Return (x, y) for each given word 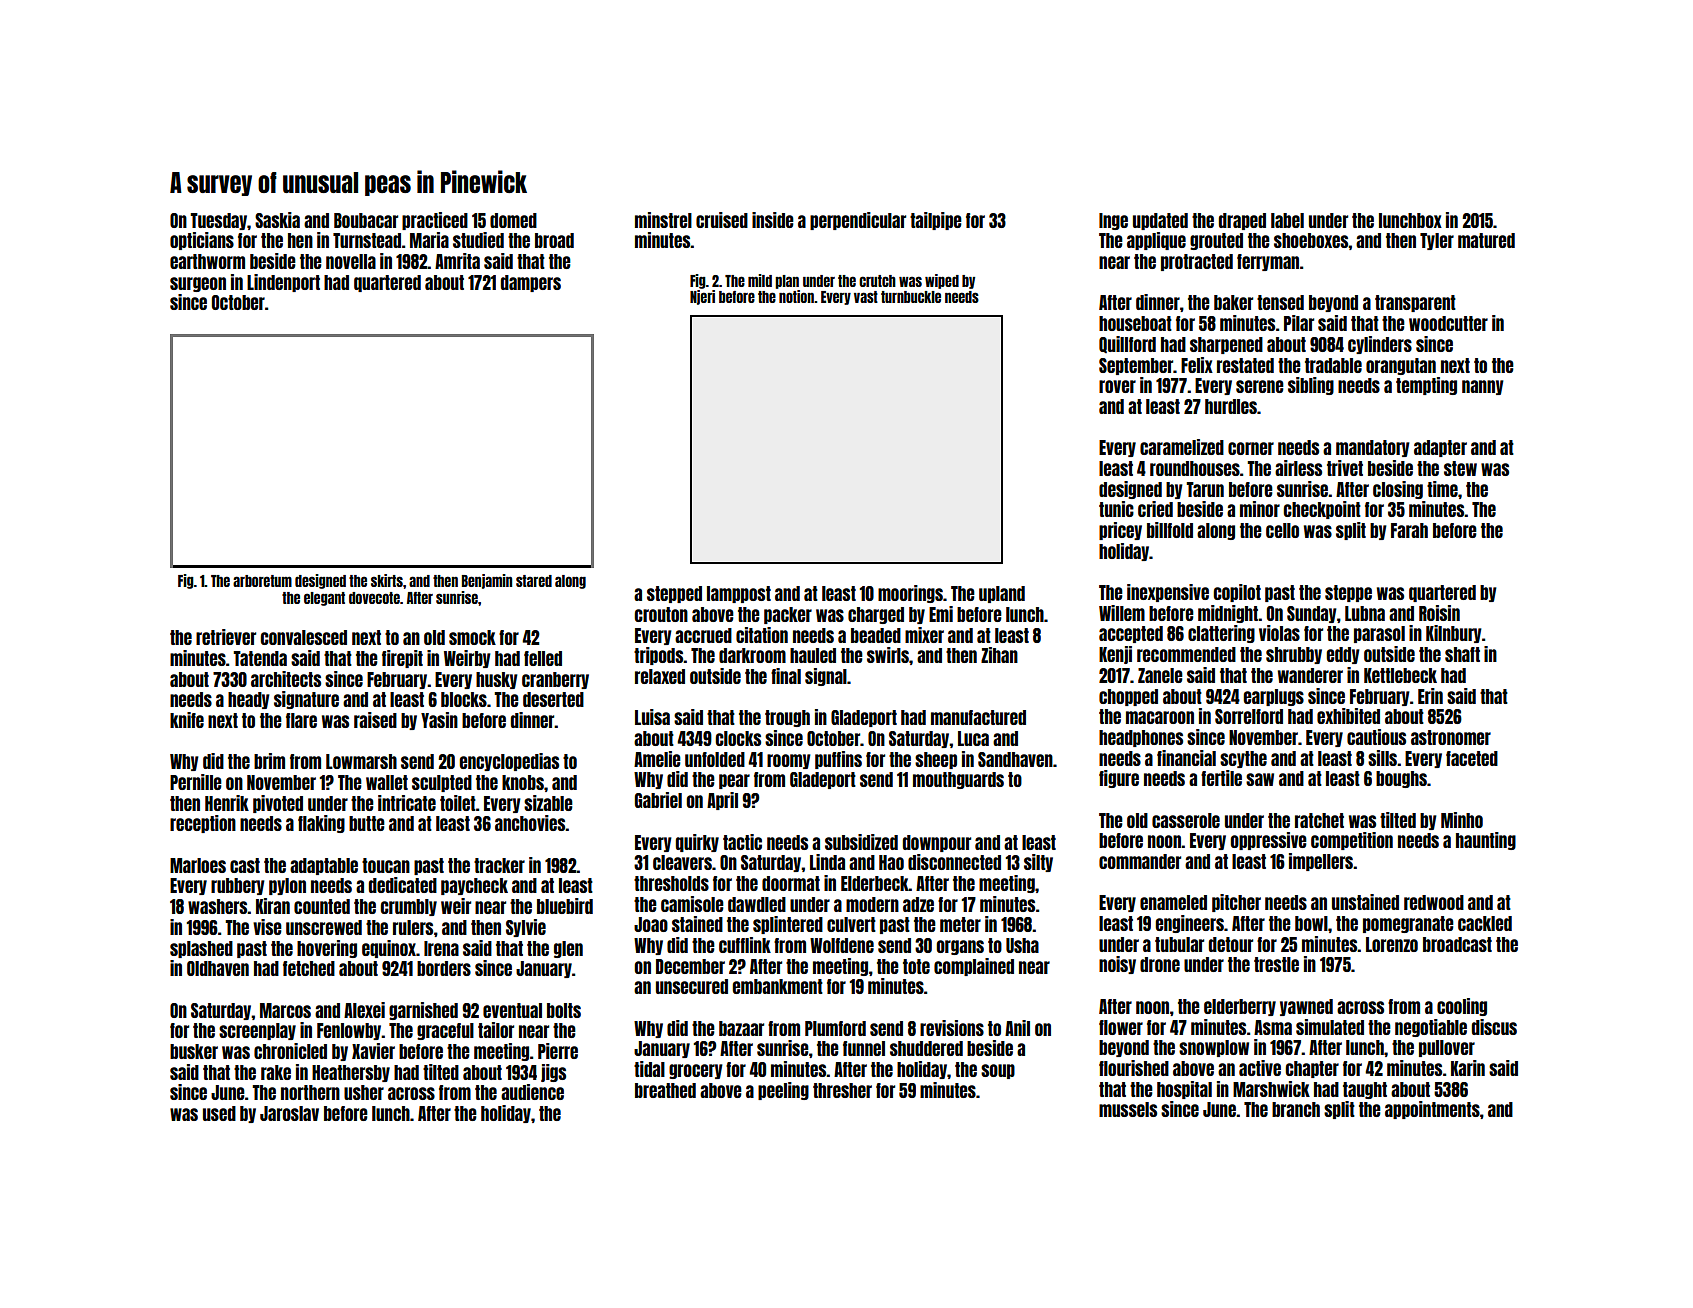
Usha (1022, 945)
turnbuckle (911, 297)
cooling (1462, 1007)
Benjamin (487, 581)
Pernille (196, 782)
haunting (1486, 841)
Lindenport (283, 283)
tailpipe (936, 221)
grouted (1216, 241)
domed (513, 220)
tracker (499, 865)
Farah (1409, 530)
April (722, 801)
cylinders (1380, 345)
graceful (445, 1031)
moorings (910, 594)
